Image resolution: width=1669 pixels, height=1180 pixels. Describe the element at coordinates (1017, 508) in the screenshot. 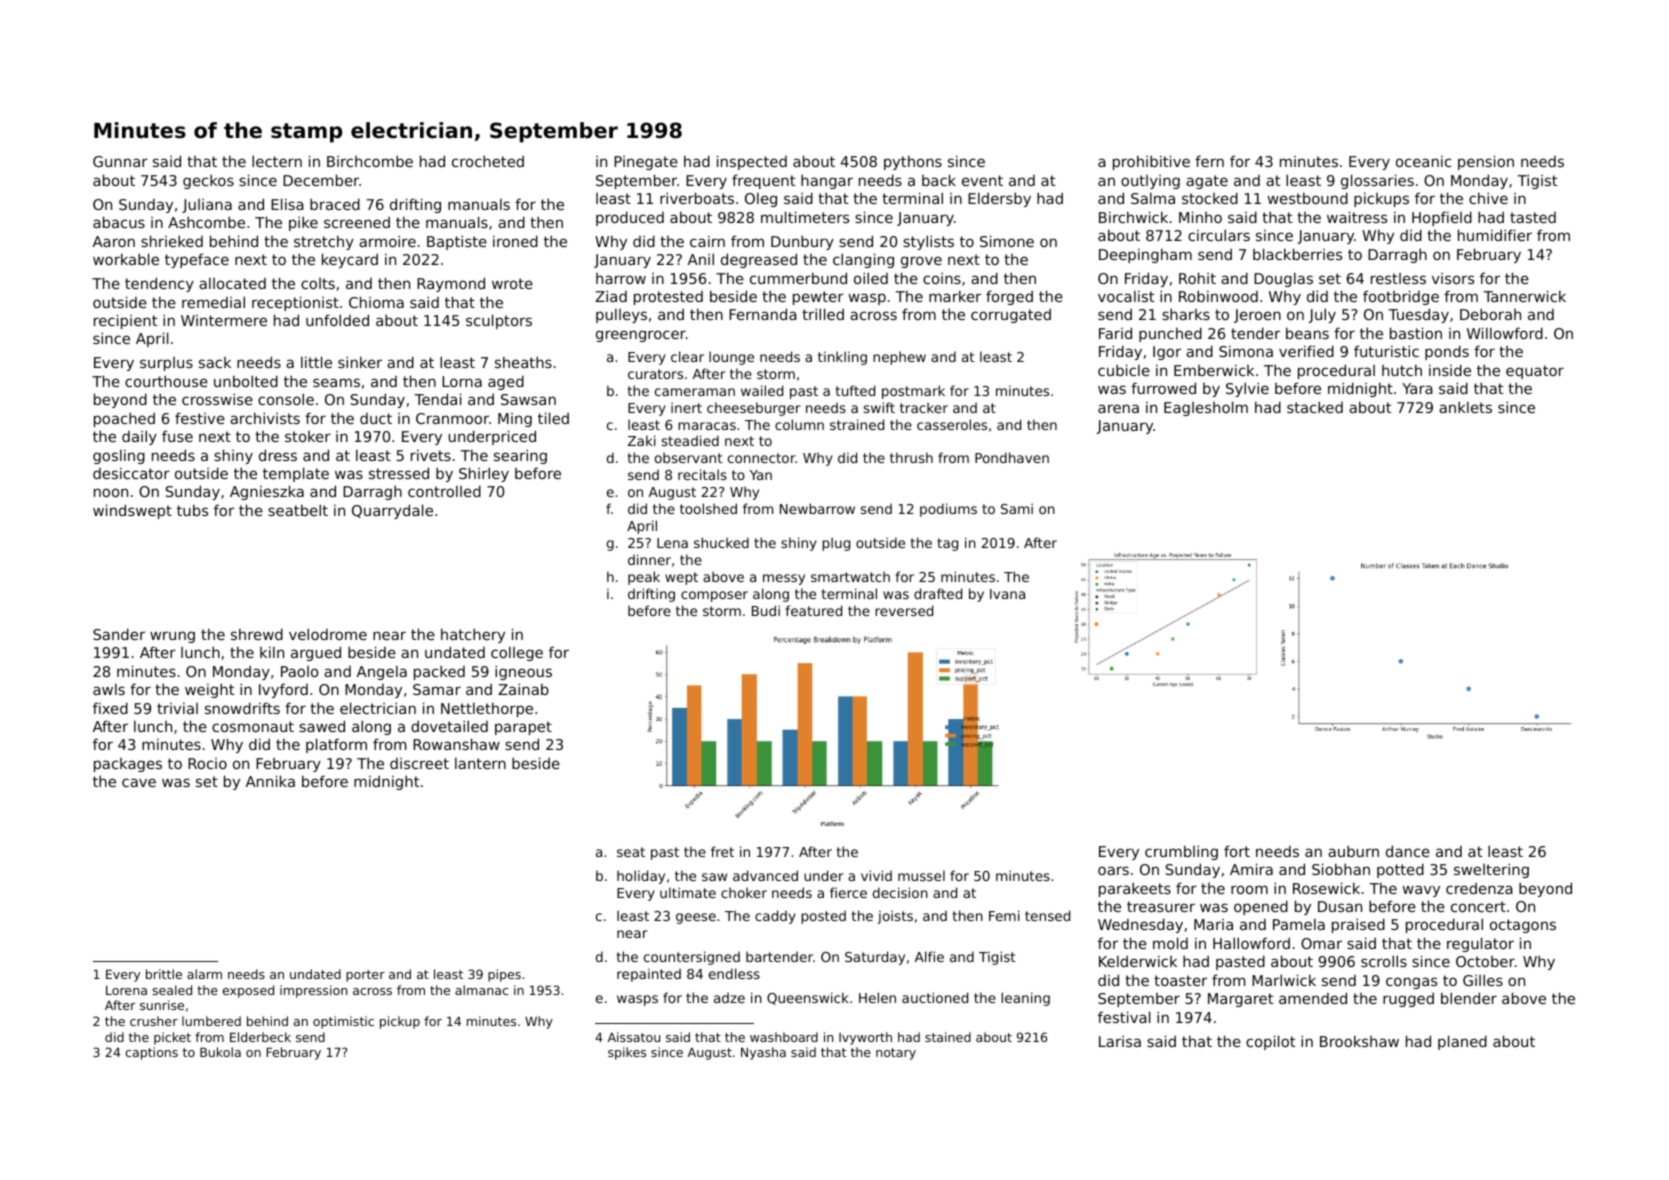

I see `Sami` at that location.
